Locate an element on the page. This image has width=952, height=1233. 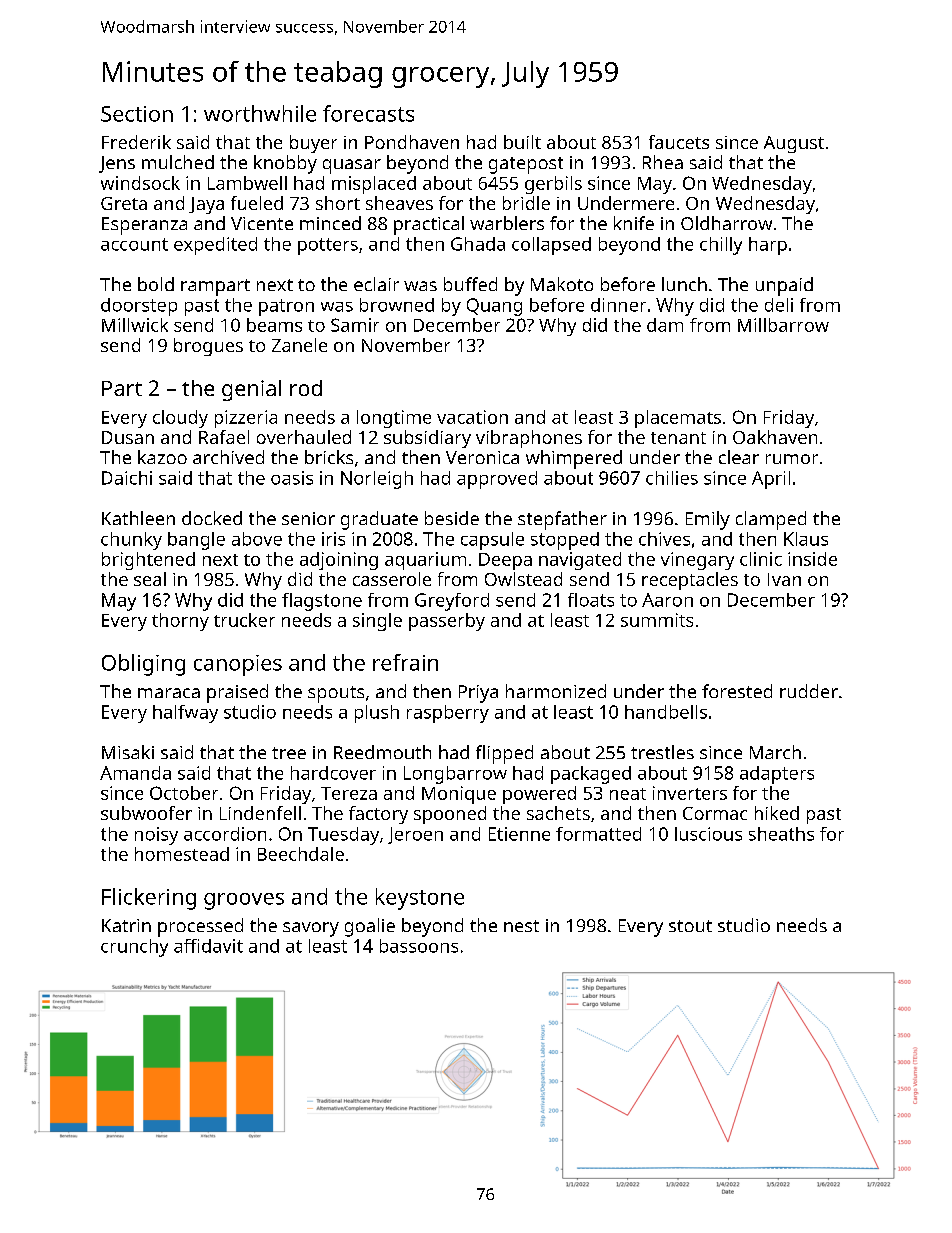
dam is located at coordinates (665, 325).
